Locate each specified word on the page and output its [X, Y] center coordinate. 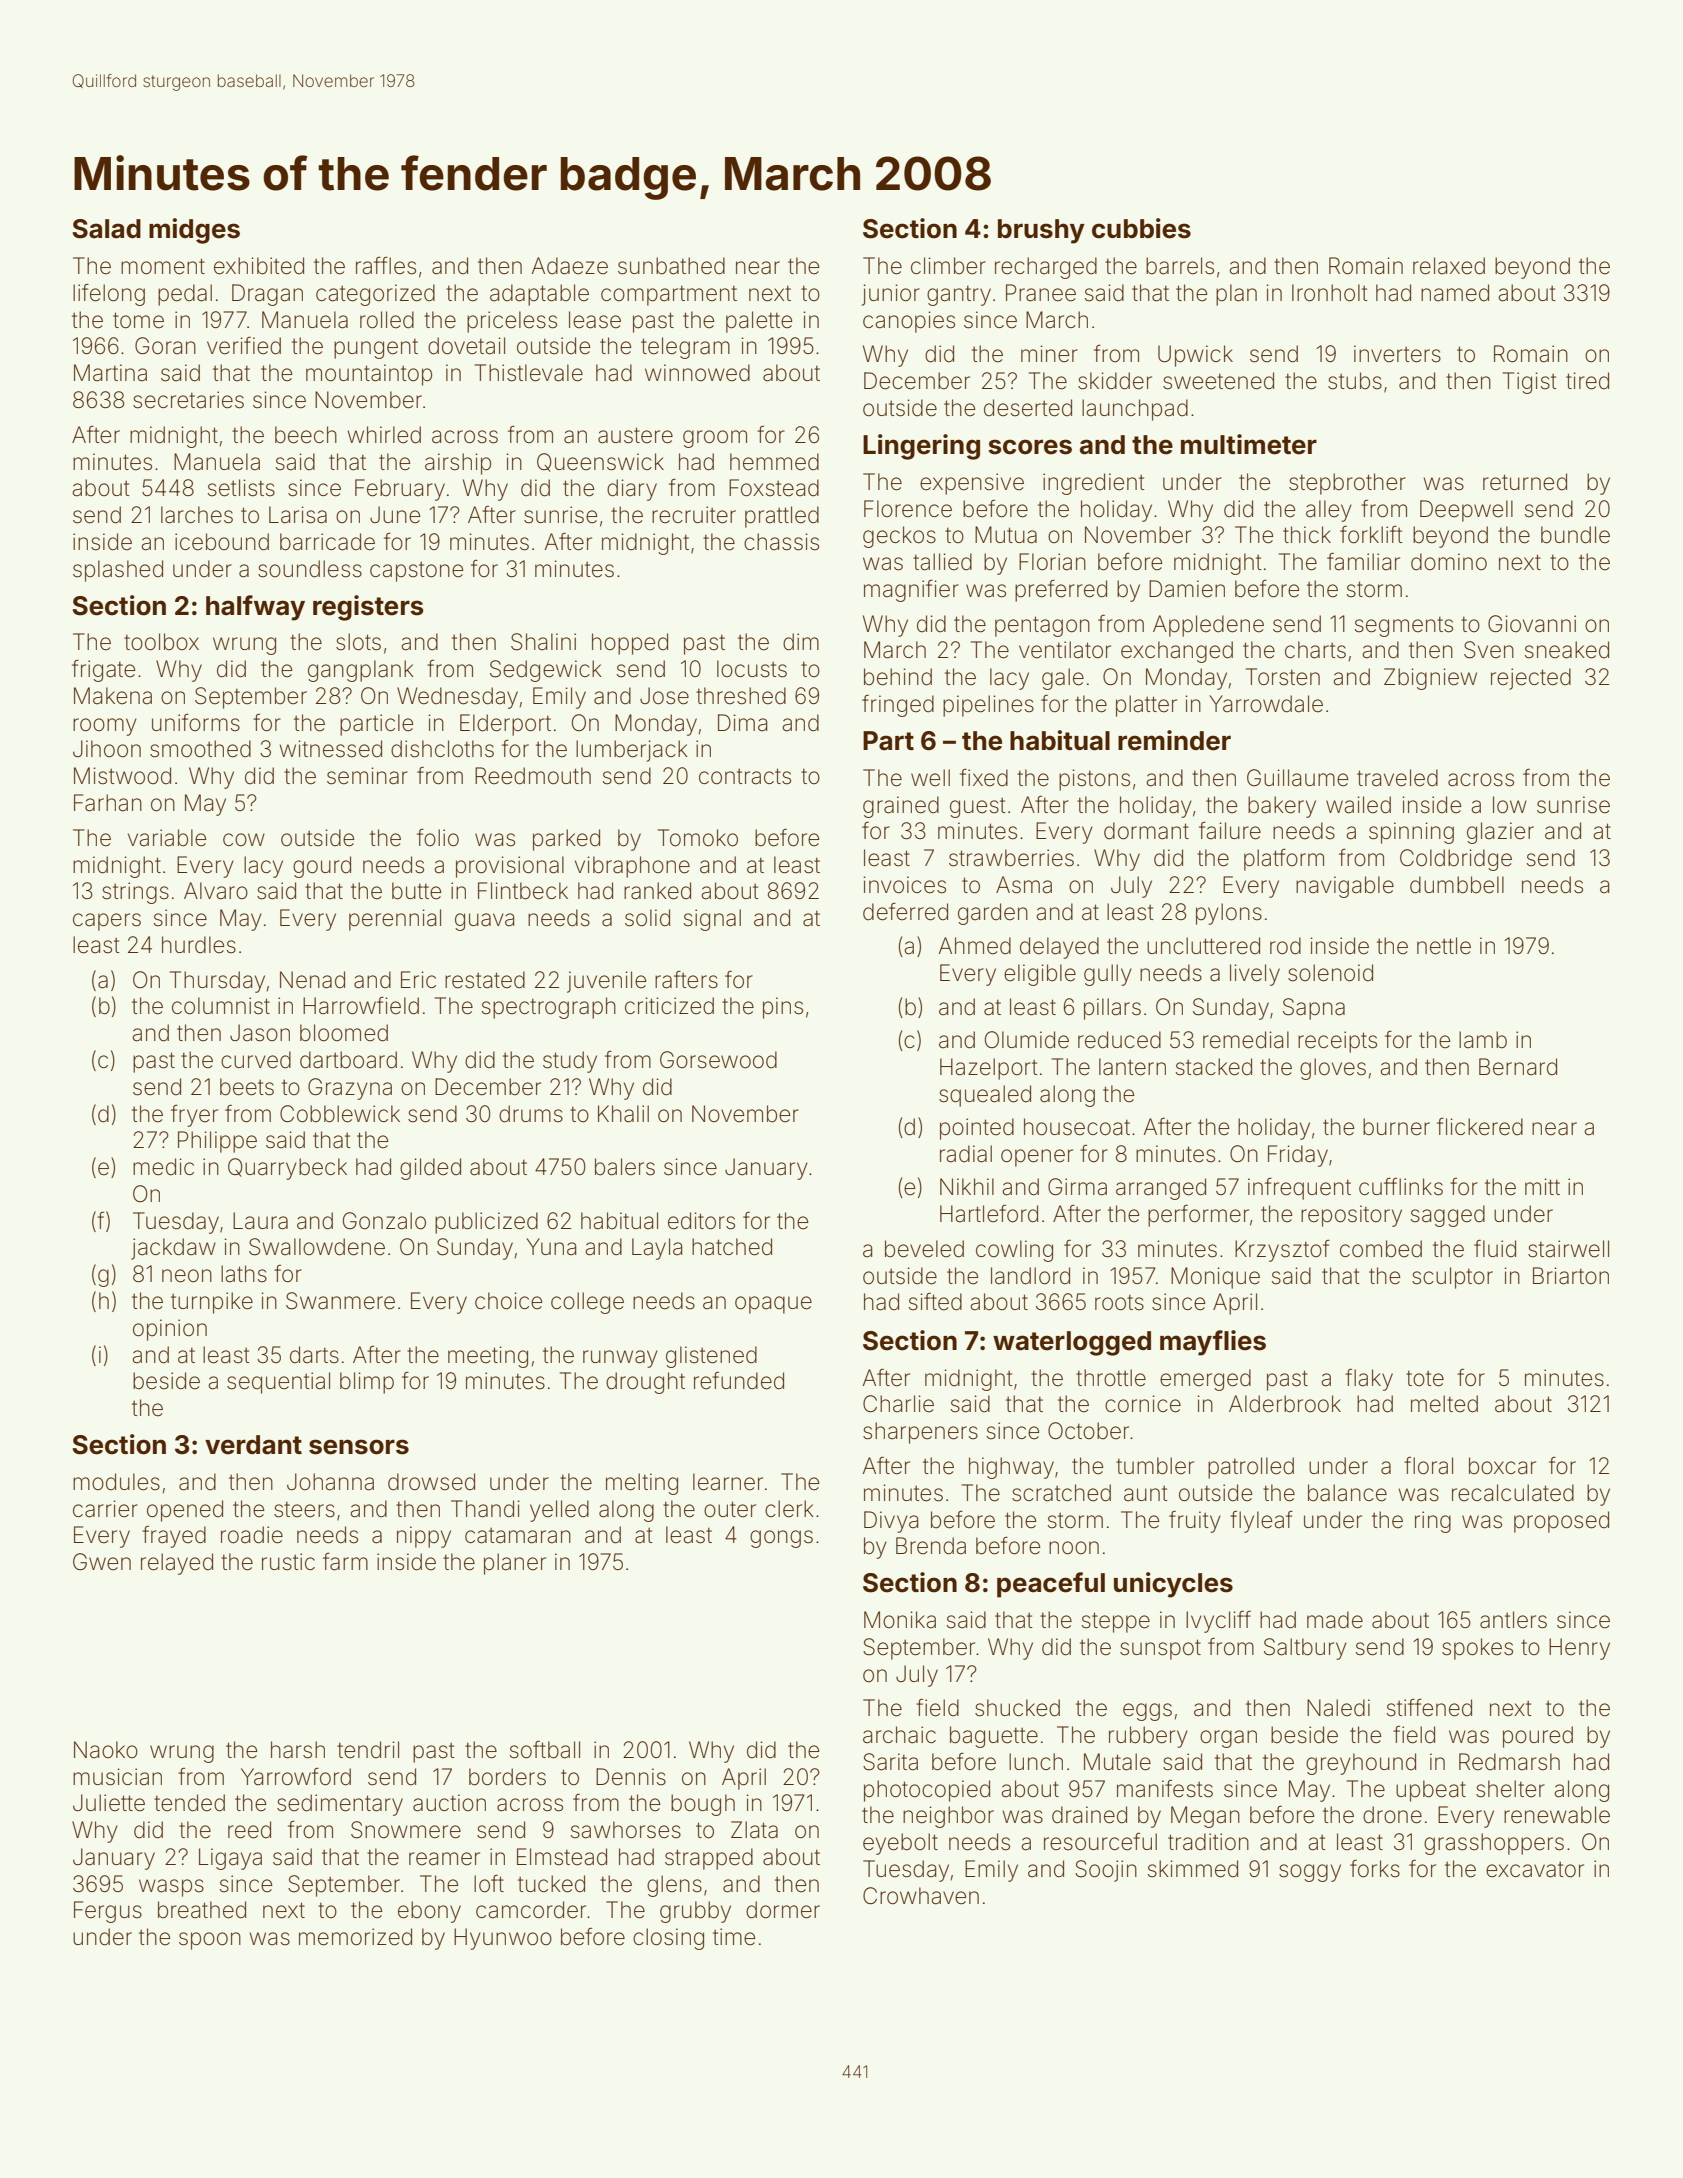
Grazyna [350, 1089]
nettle [1444, 946]
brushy [1041, 231]
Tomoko [698, 838]
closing [668, 1939]
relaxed [1449, 266]
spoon [210, 1941]
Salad [106, 229]
